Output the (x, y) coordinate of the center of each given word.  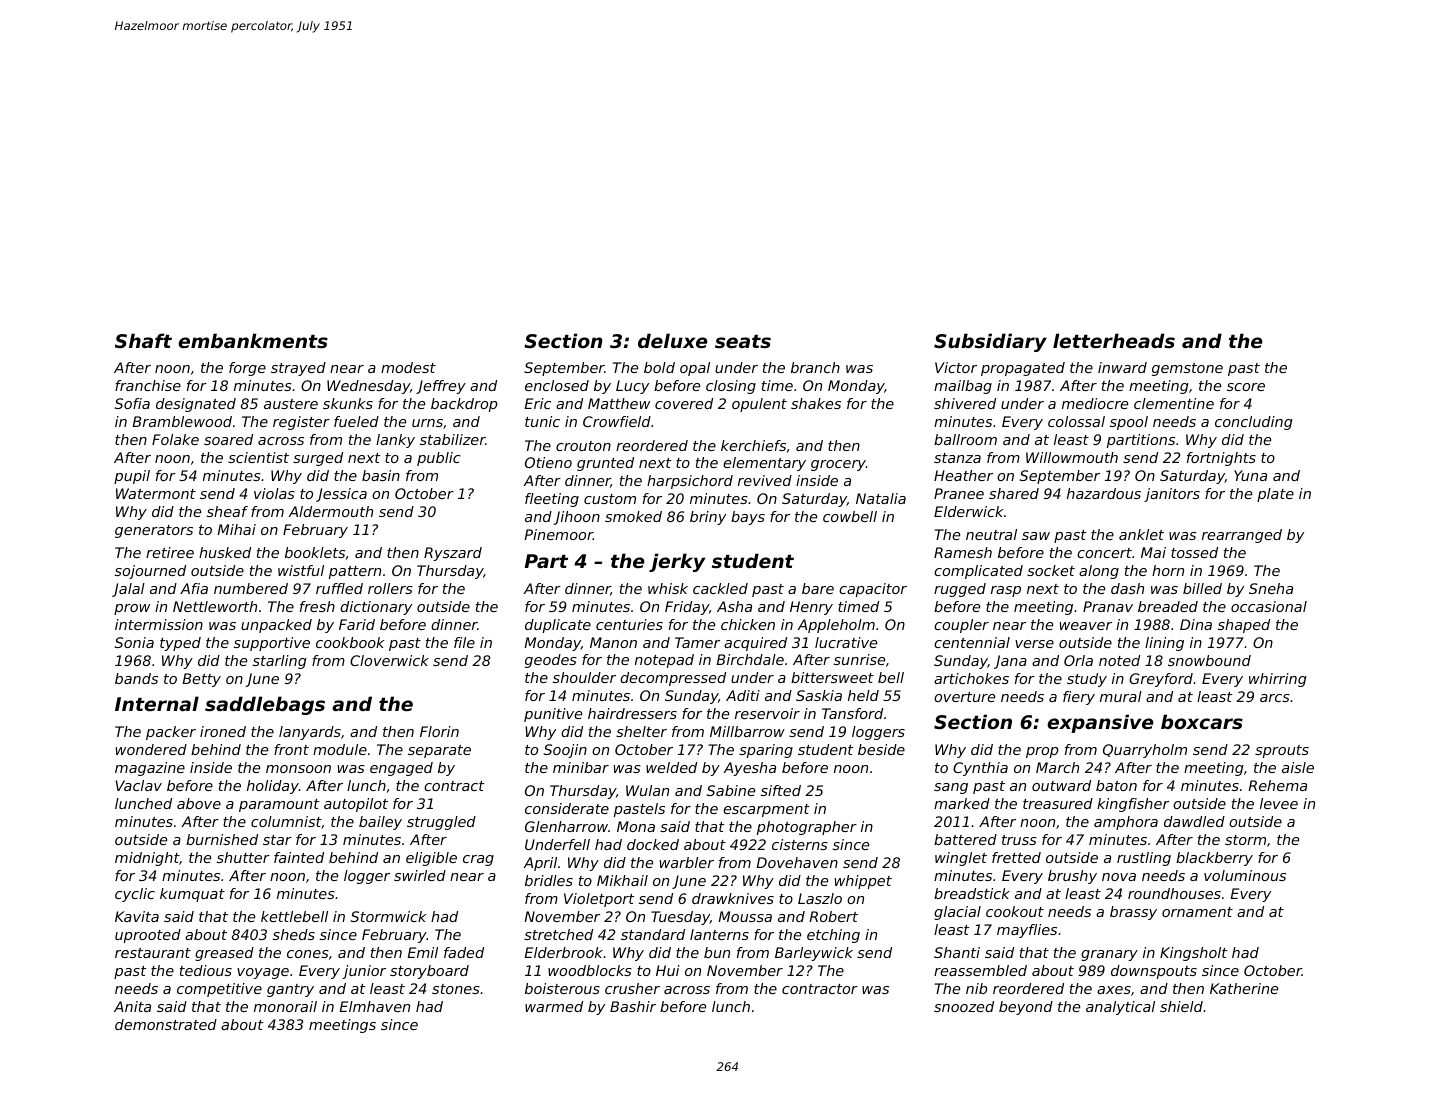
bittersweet (832, 677)
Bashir (633, 1006)
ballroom (965, 439)
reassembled (980, 970)
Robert (833, 916)
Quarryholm (1145, 751)
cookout (1015, 911)
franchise (148, 385)
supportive (272, 644)
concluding (1254, 423)
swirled (420, 875)
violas (274, 493)
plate (1275, 495)
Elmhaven (374, 1006)
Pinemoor (558, 534)
